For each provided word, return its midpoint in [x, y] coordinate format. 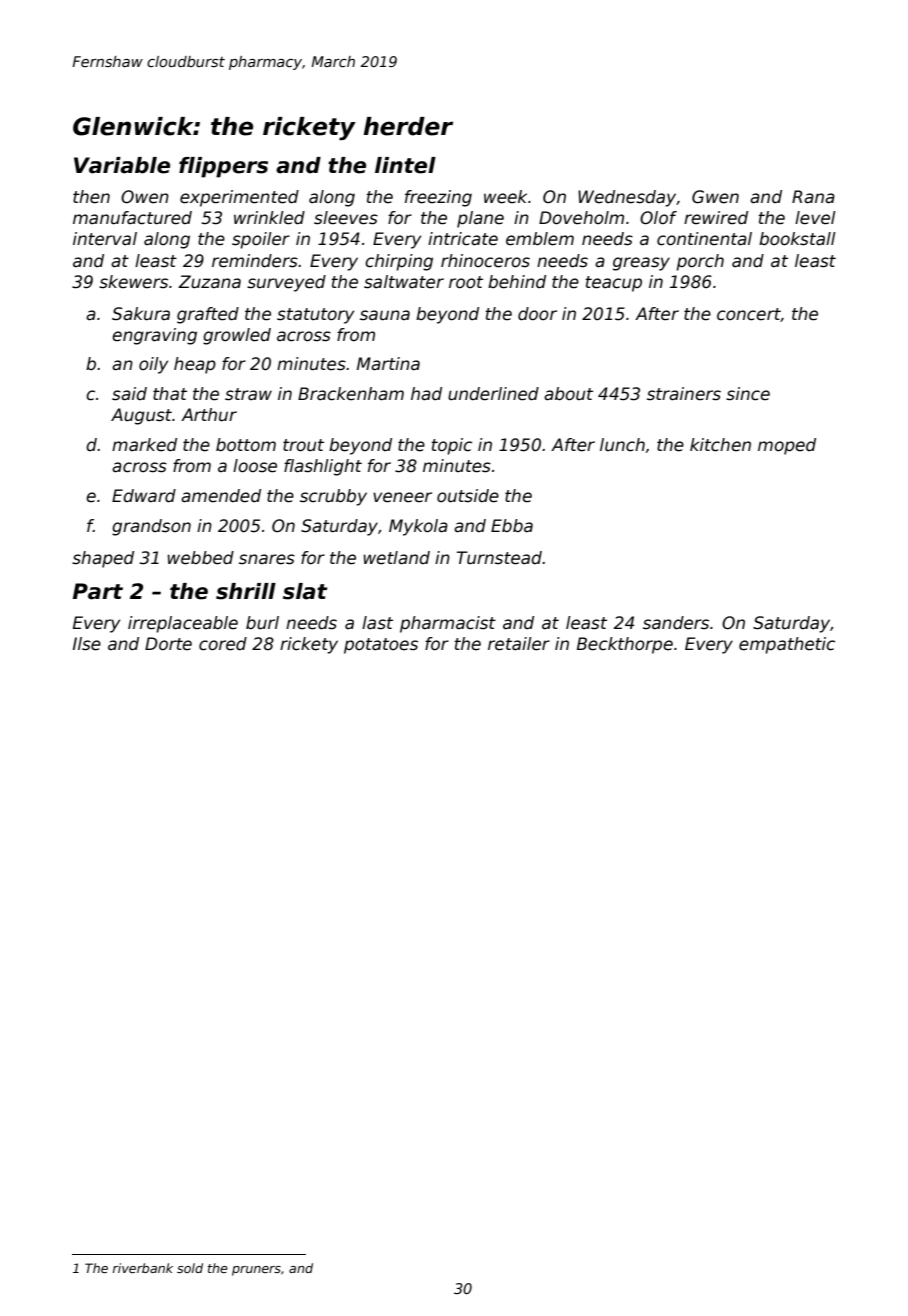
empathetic [787, 645]
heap [195, 365]
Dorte [168, 644]
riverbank [143, 1268]
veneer [402, 497]
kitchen [720, 445]
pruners [256, 1271]
